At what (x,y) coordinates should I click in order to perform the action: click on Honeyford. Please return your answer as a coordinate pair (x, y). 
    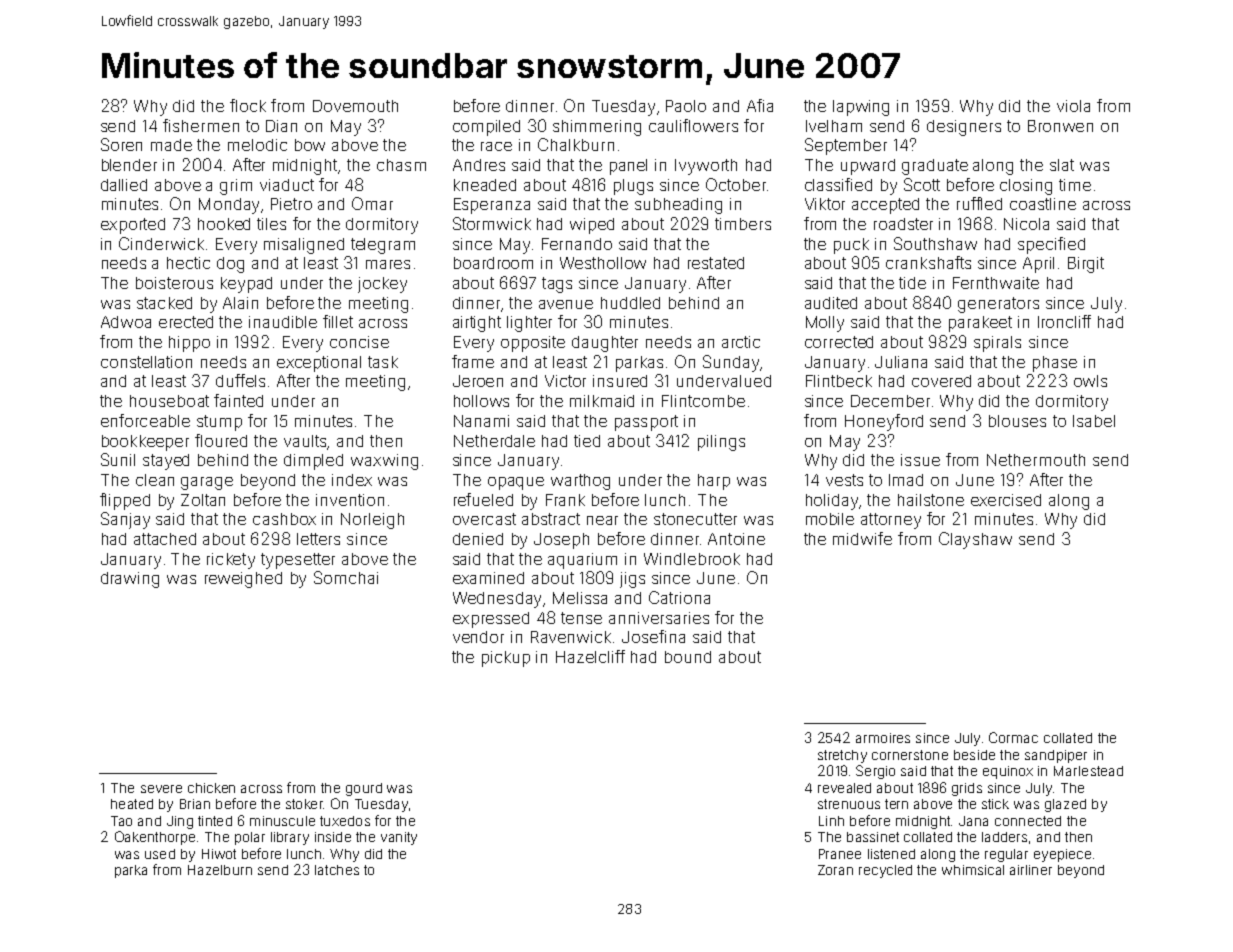
    Looking at the image, I should click on (884, 422).
